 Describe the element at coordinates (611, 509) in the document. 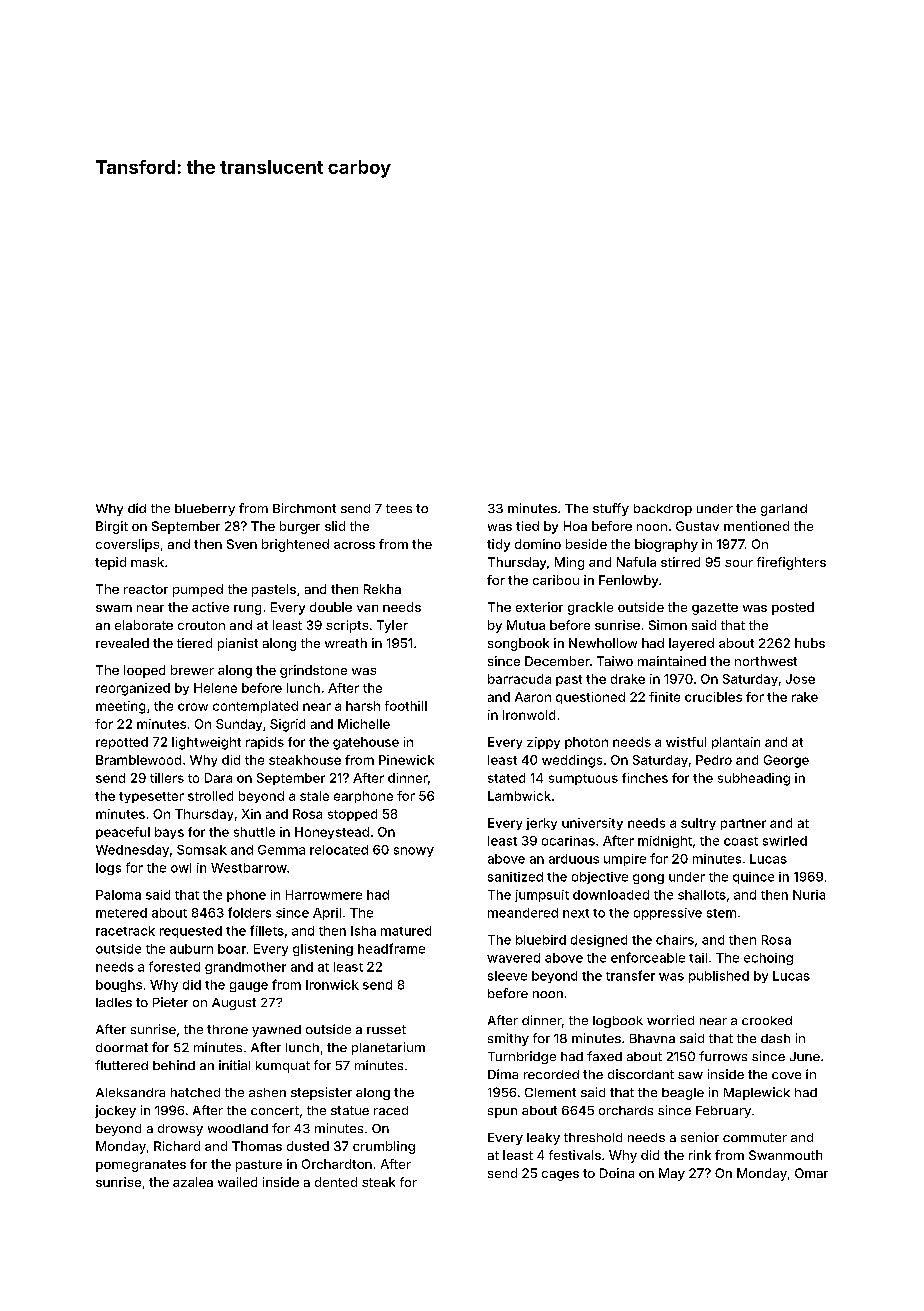

I see `stuffy` at that location.
